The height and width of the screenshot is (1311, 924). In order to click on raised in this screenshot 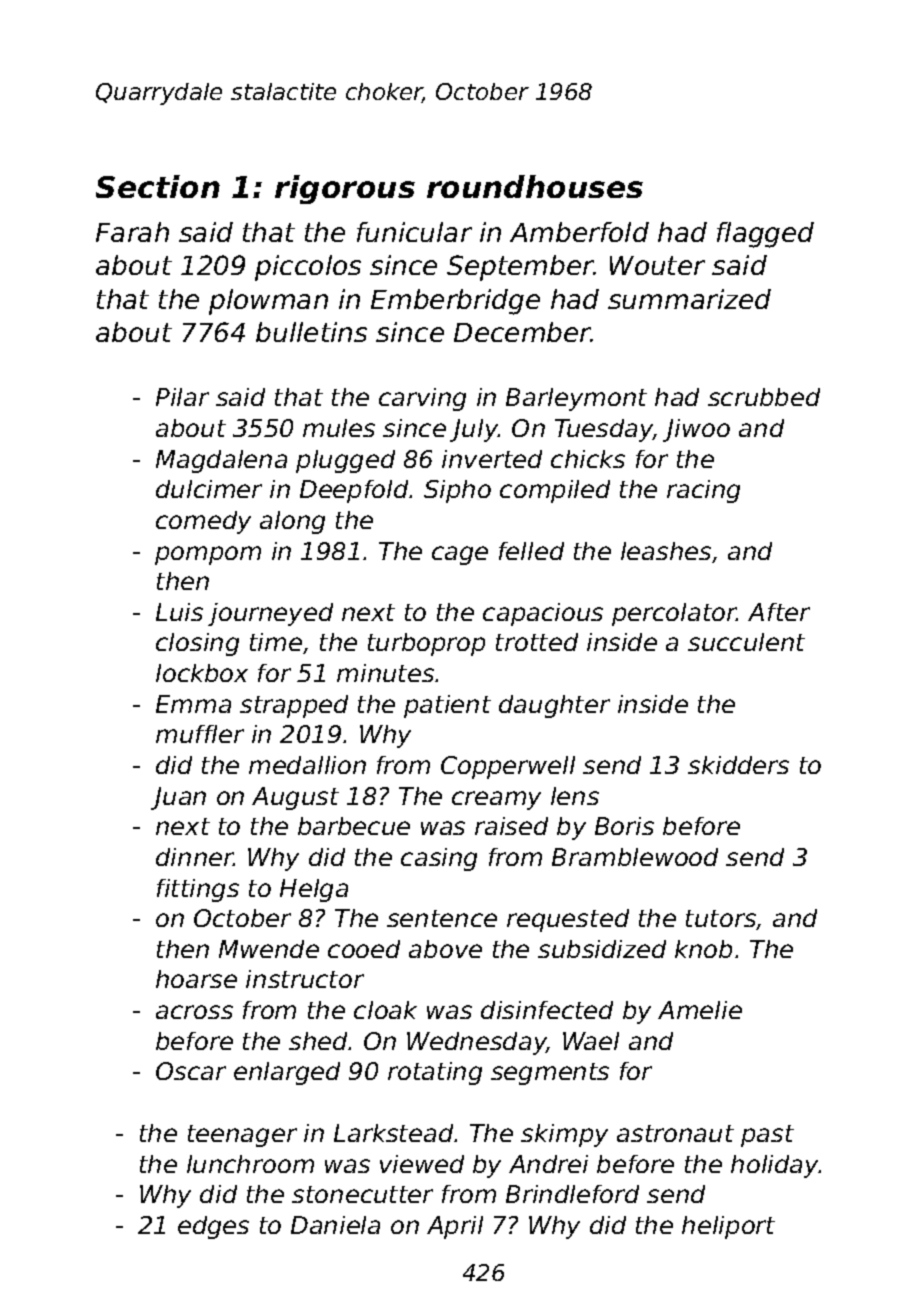, I will do `click(511, 826)`.
